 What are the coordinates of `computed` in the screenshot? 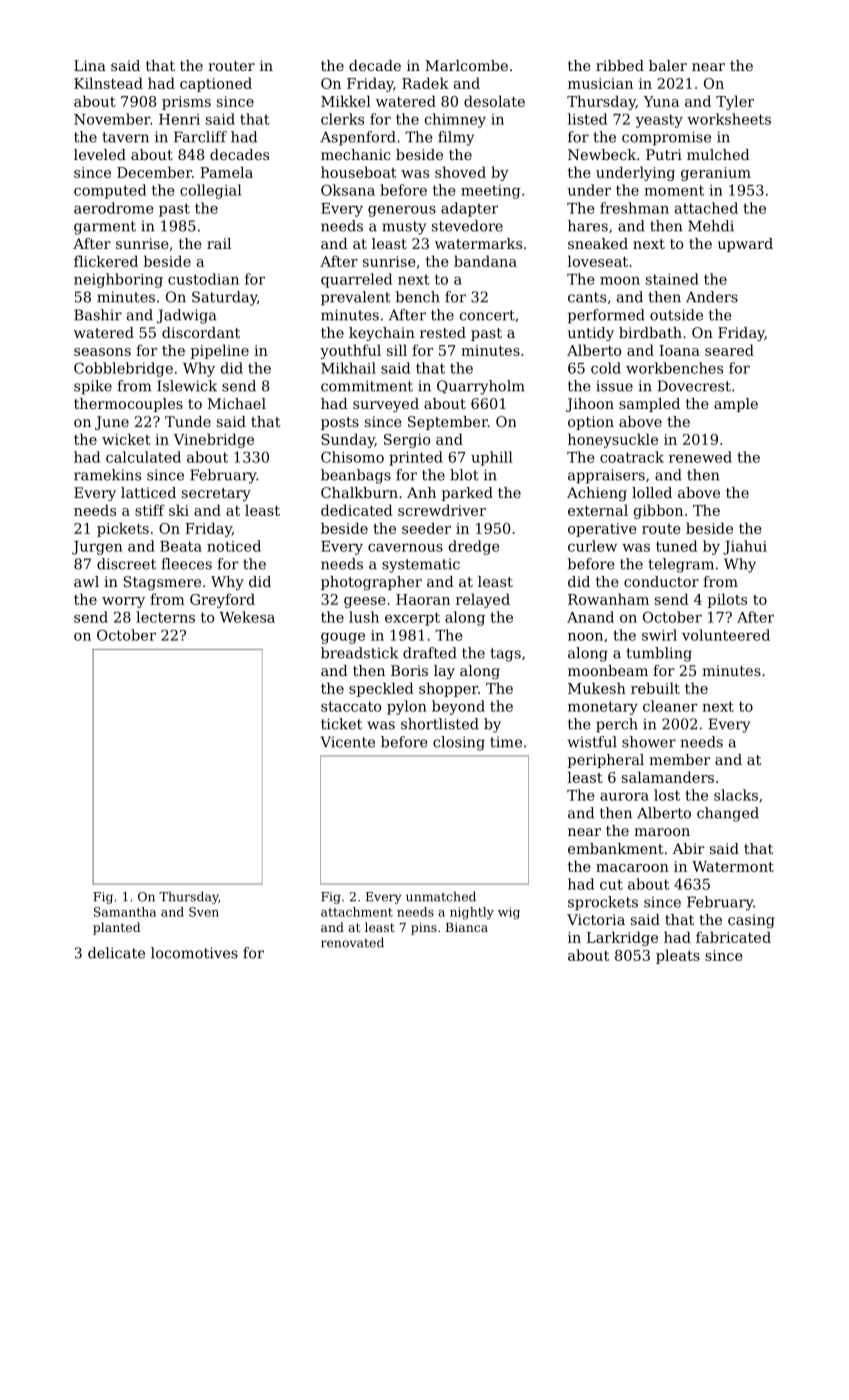 It's located at (110, 191).
